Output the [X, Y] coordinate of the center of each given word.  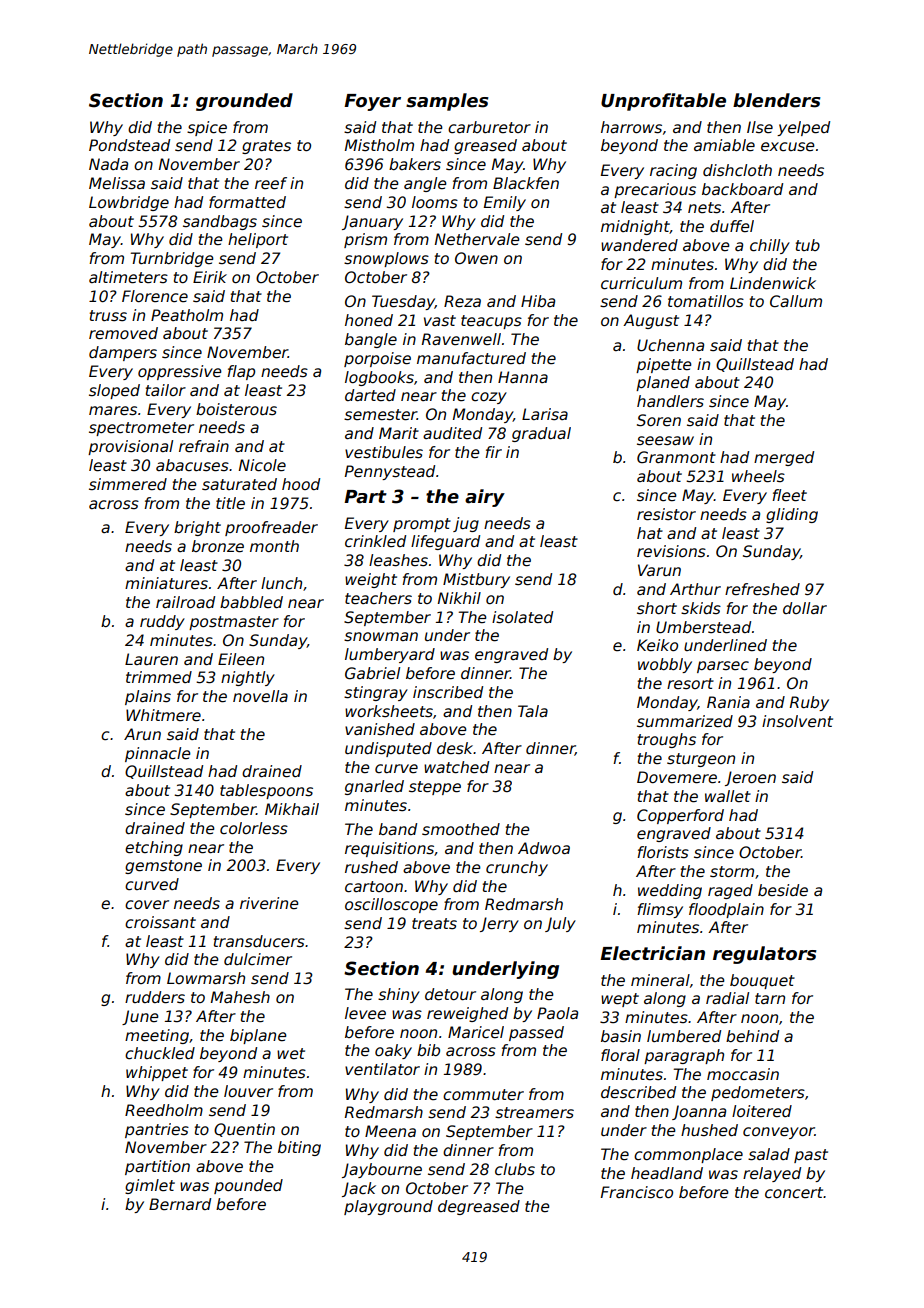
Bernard [180, 1204]
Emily [505, 203]
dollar [805, 608]
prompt [422, 525]
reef [271, 183]
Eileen [241, 659]
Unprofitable [663, 102]
